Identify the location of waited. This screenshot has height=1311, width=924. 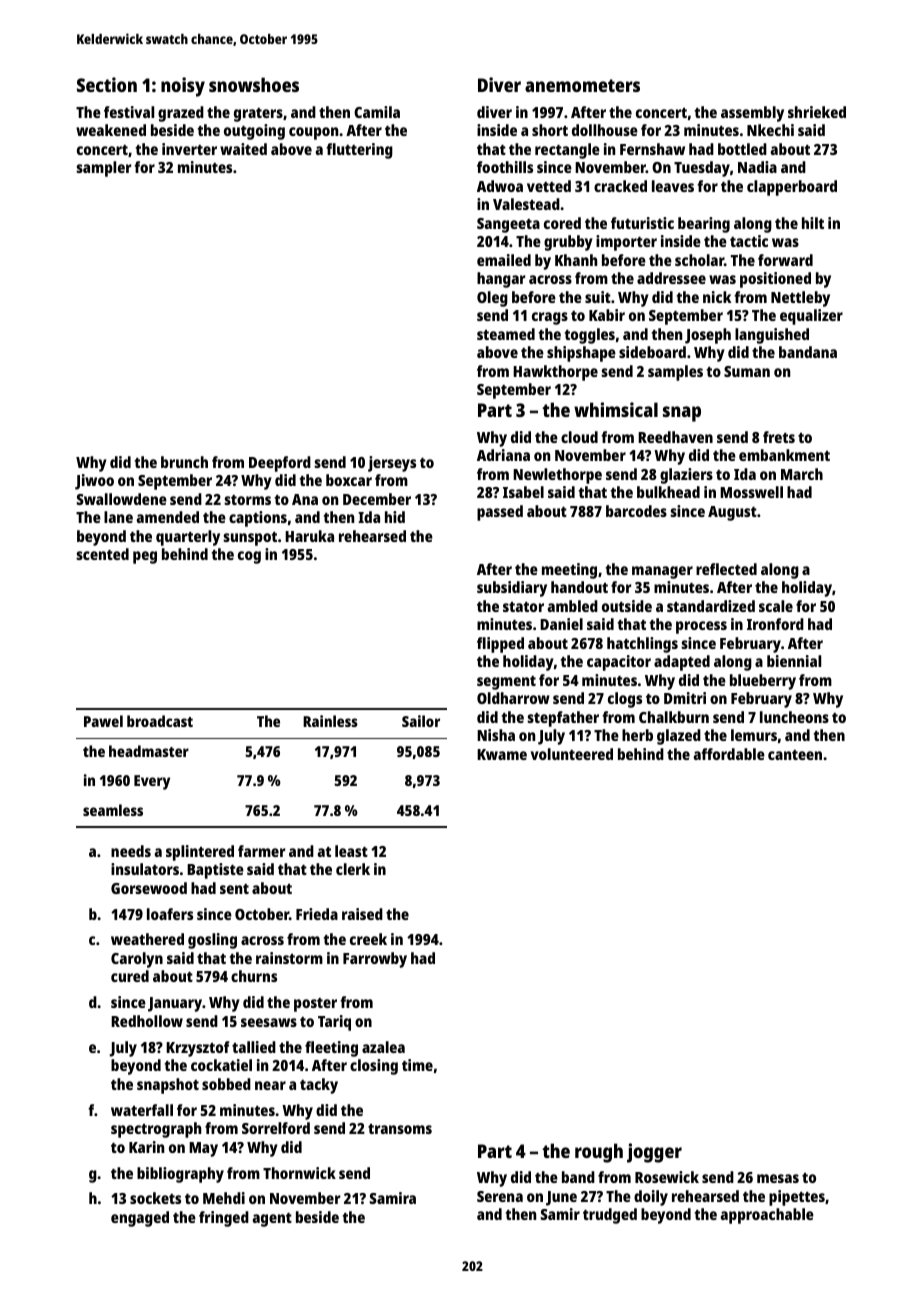
(243, 149).
